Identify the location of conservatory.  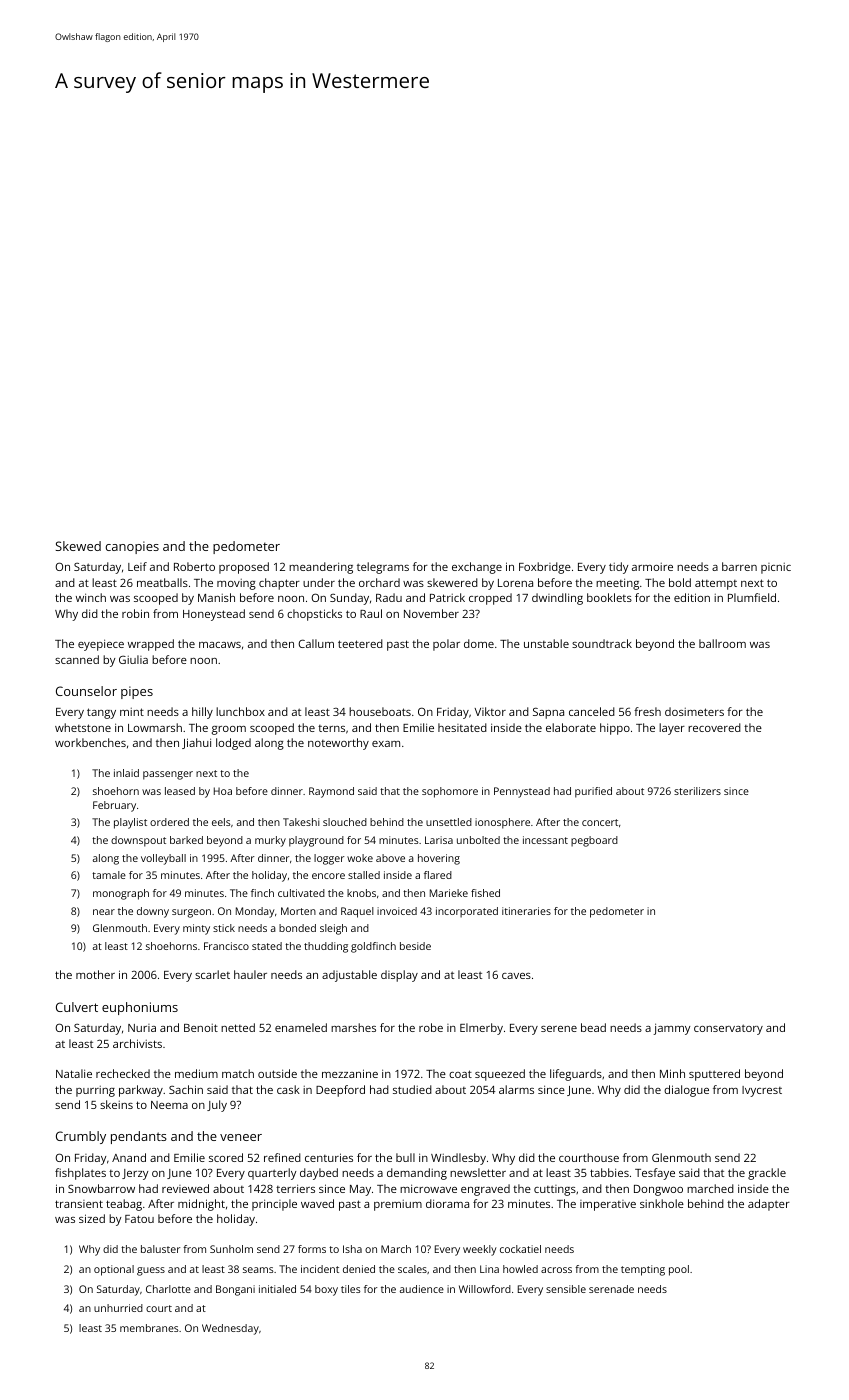
(728, 1029).
